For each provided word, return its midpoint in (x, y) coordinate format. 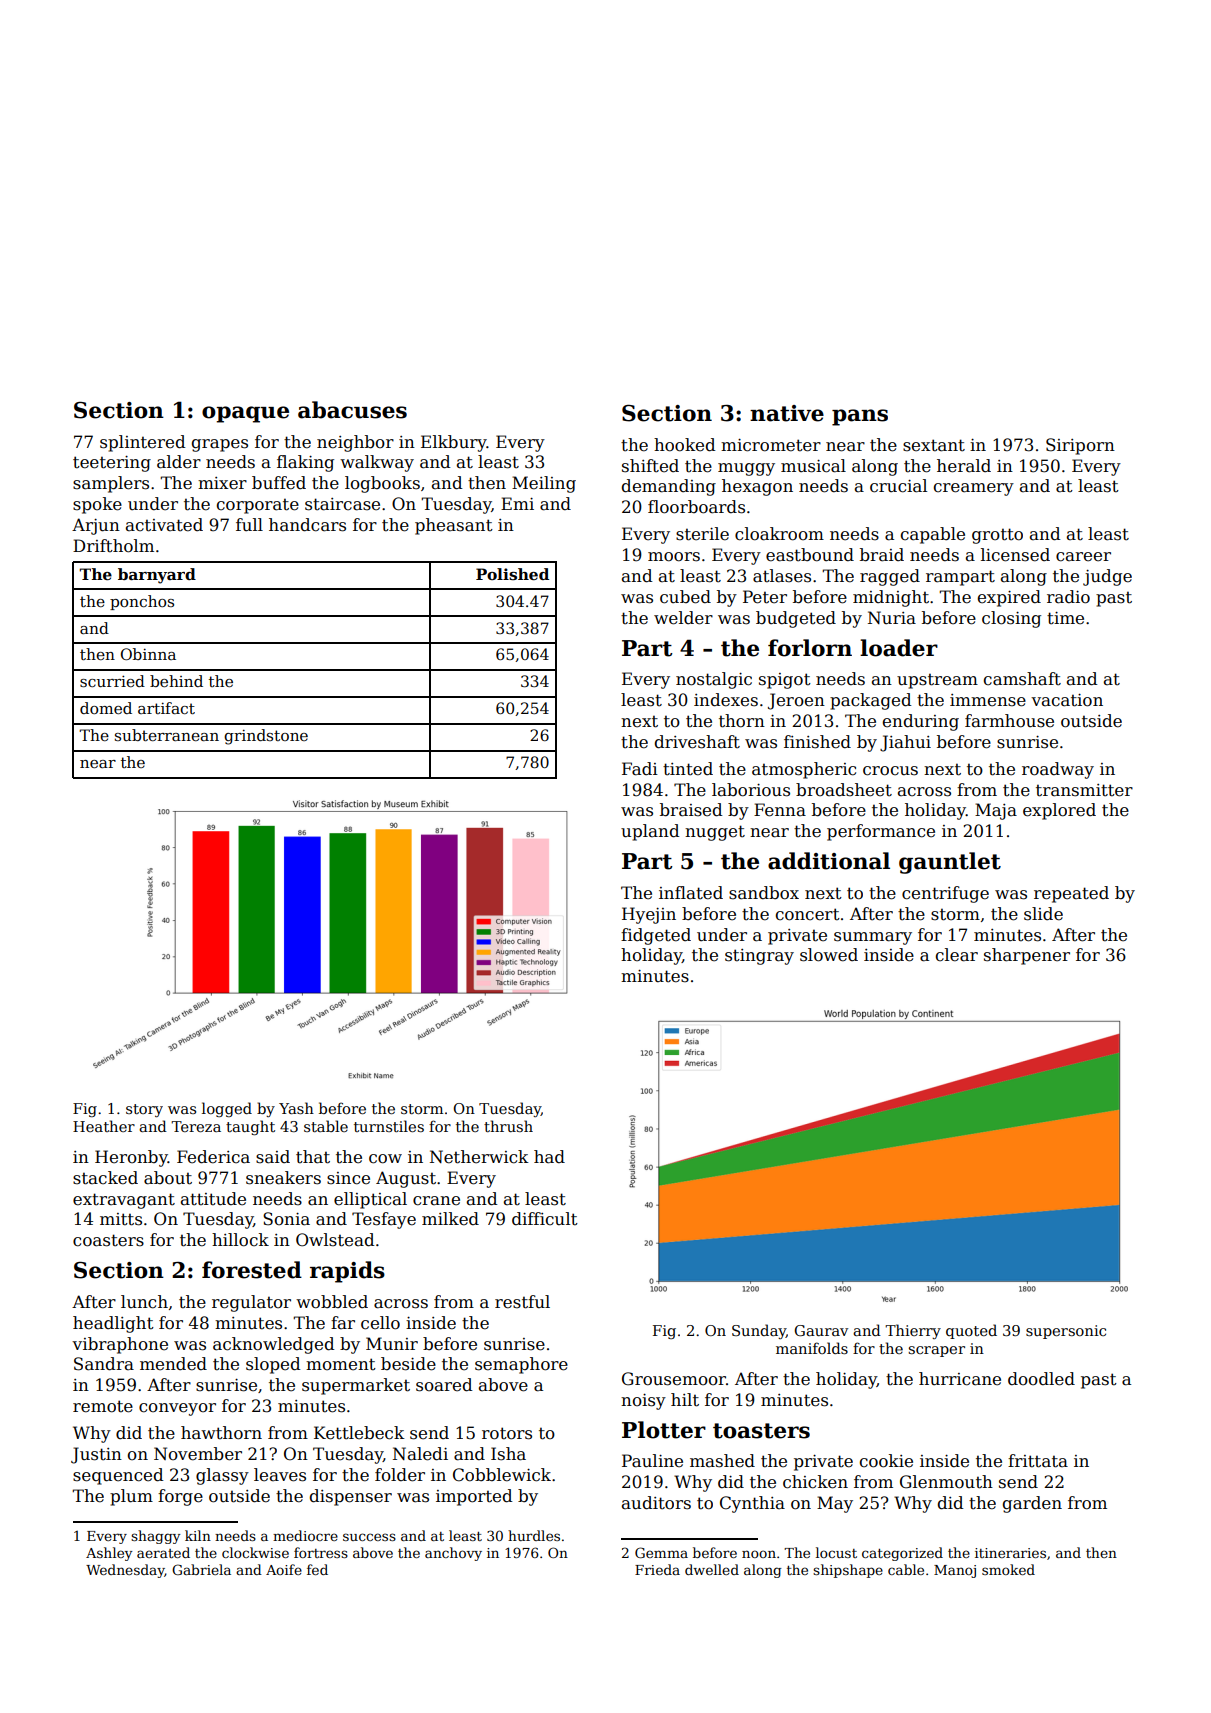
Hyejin (649, 915)
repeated (1071, 894)
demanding (669, 487)
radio (1068, 597)
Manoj (955, 1571)
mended (173, 1364)
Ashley (109, 1554)
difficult (545, 1219)
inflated (691, 893)
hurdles (534, 1535)
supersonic (1066, 1332)
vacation (1067, 700)
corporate (258, 506)
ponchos (142, 602)
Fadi (640, 769)
